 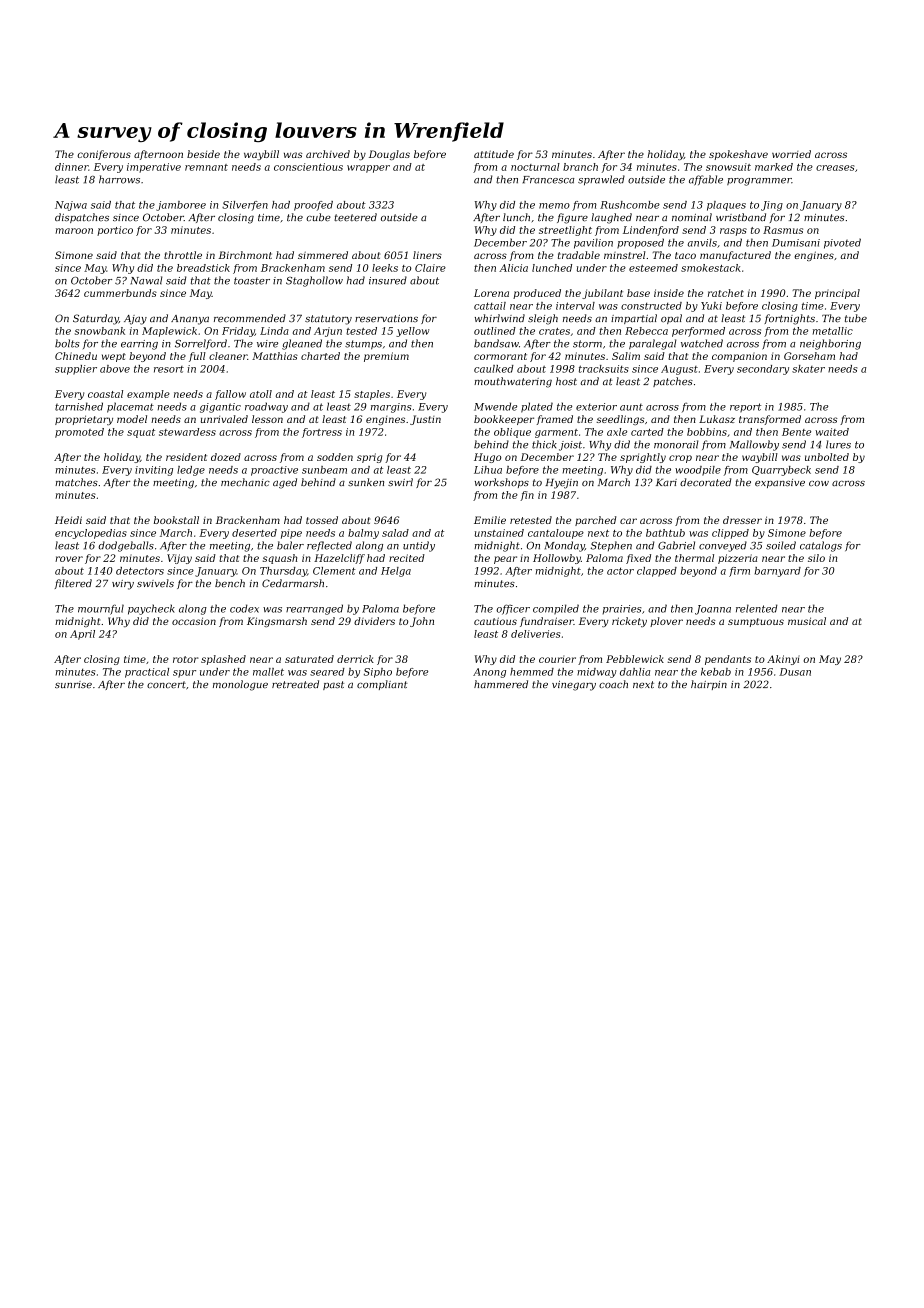 What do you see at coordinates (666, 482) in the screenshot?
I see `Kari` at bounding box center [666, 482].
